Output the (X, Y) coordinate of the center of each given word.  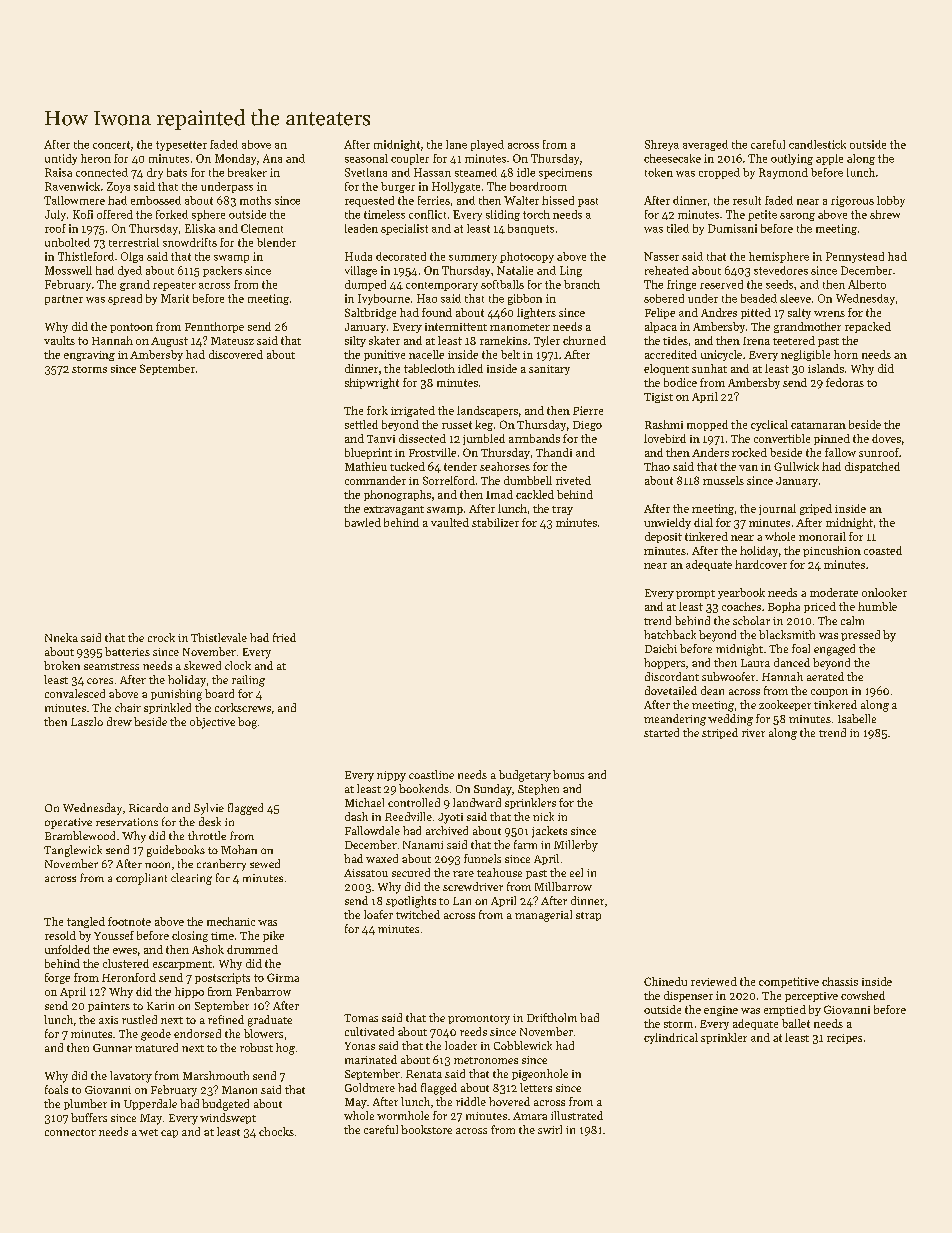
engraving (89, 356)
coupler (410, 159)
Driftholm (552, 1017)
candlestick (817, 144)
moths (255, 200)
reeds (473, 1031)
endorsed (197, 1033)
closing (190, 936)
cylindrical (671, 1038)
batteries (127, 651)
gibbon (525, 299)
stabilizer (495, 522)
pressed (860, 635)
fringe (681, 285)
